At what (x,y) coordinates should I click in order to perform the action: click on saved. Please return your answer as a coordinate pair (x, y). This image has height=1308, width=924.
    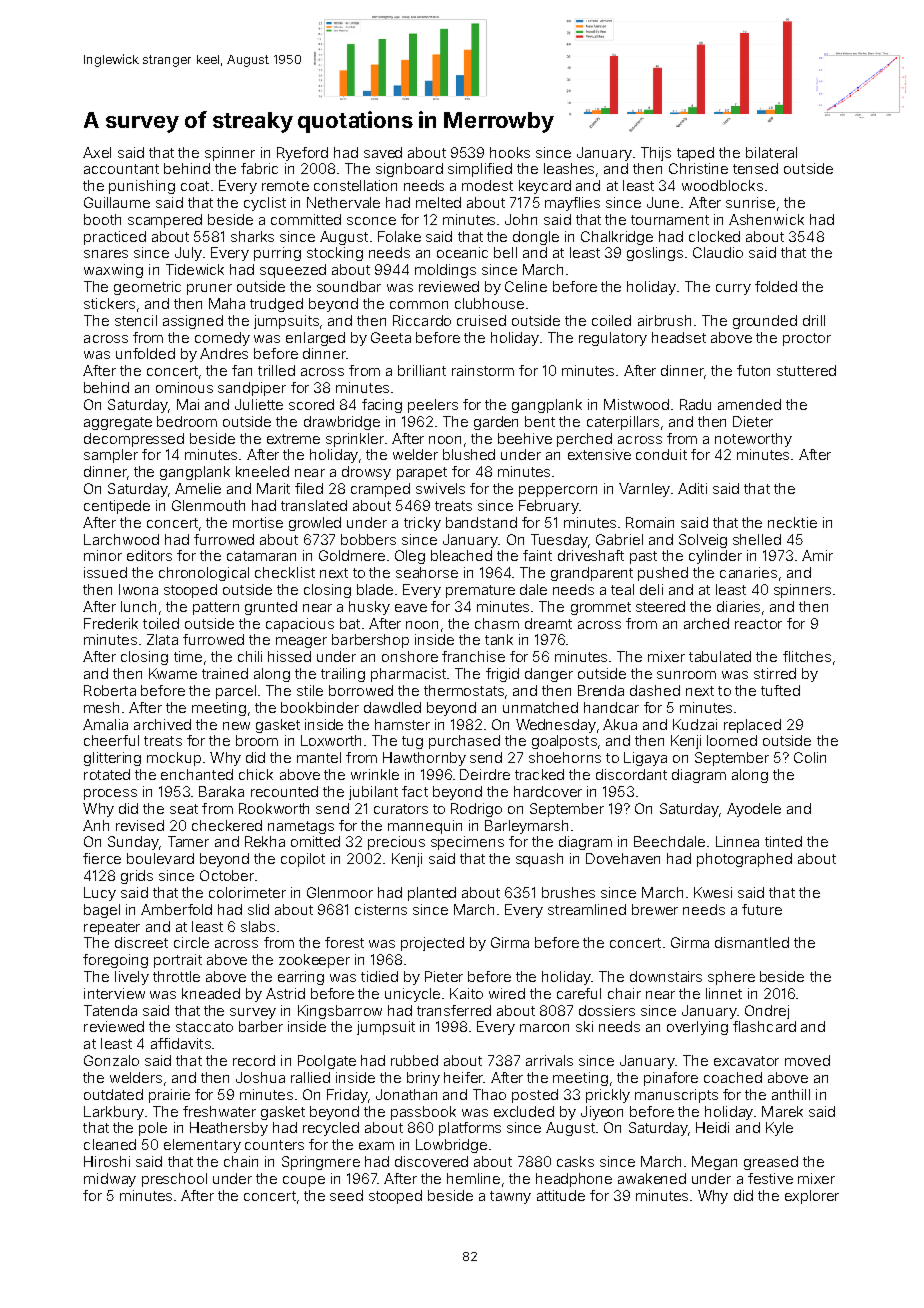
    Looking at the image, I should click on (383, 152).
